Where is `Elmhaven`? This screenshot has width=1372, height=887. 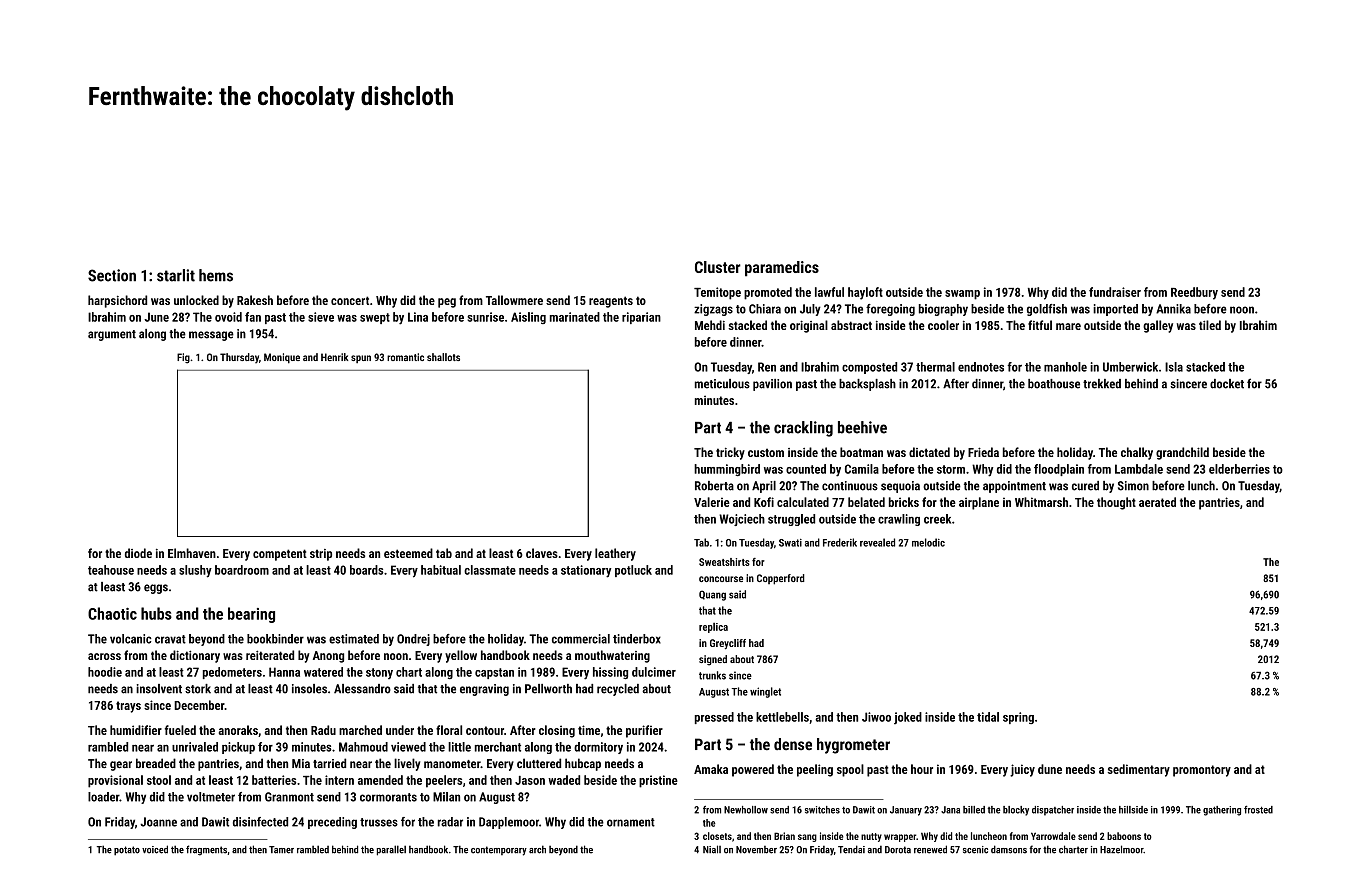 Elmhaven is located at coordinates (192, 553).
